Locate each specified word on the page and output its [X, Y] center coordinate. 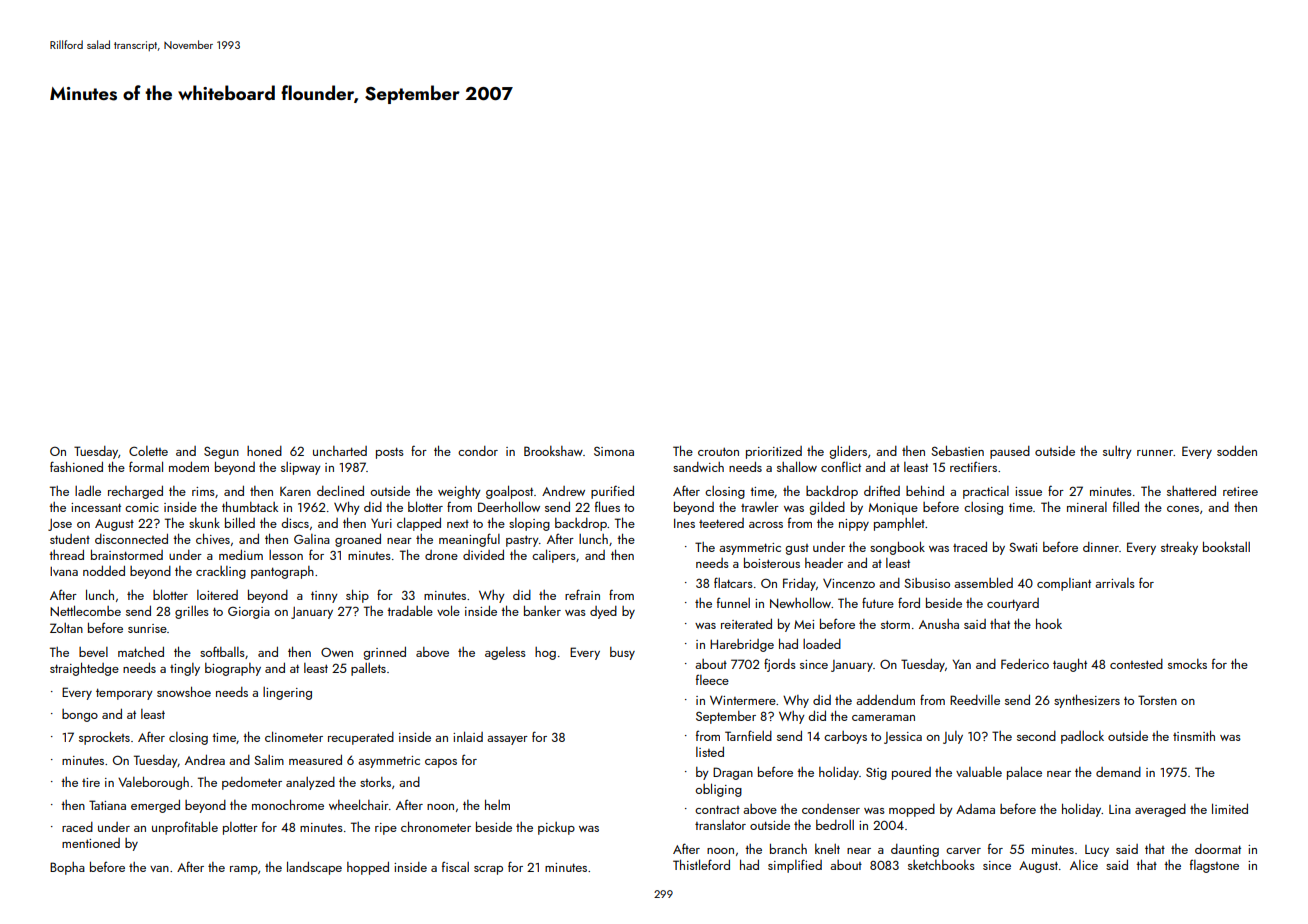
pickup [556, 828]
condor [478, 451]
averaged [1160, 810]
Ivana [64, 571]
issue [1028, 491]
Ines [684, 523]
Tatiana [107, 805]
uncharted [340, 451]
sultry [1117, 452]
